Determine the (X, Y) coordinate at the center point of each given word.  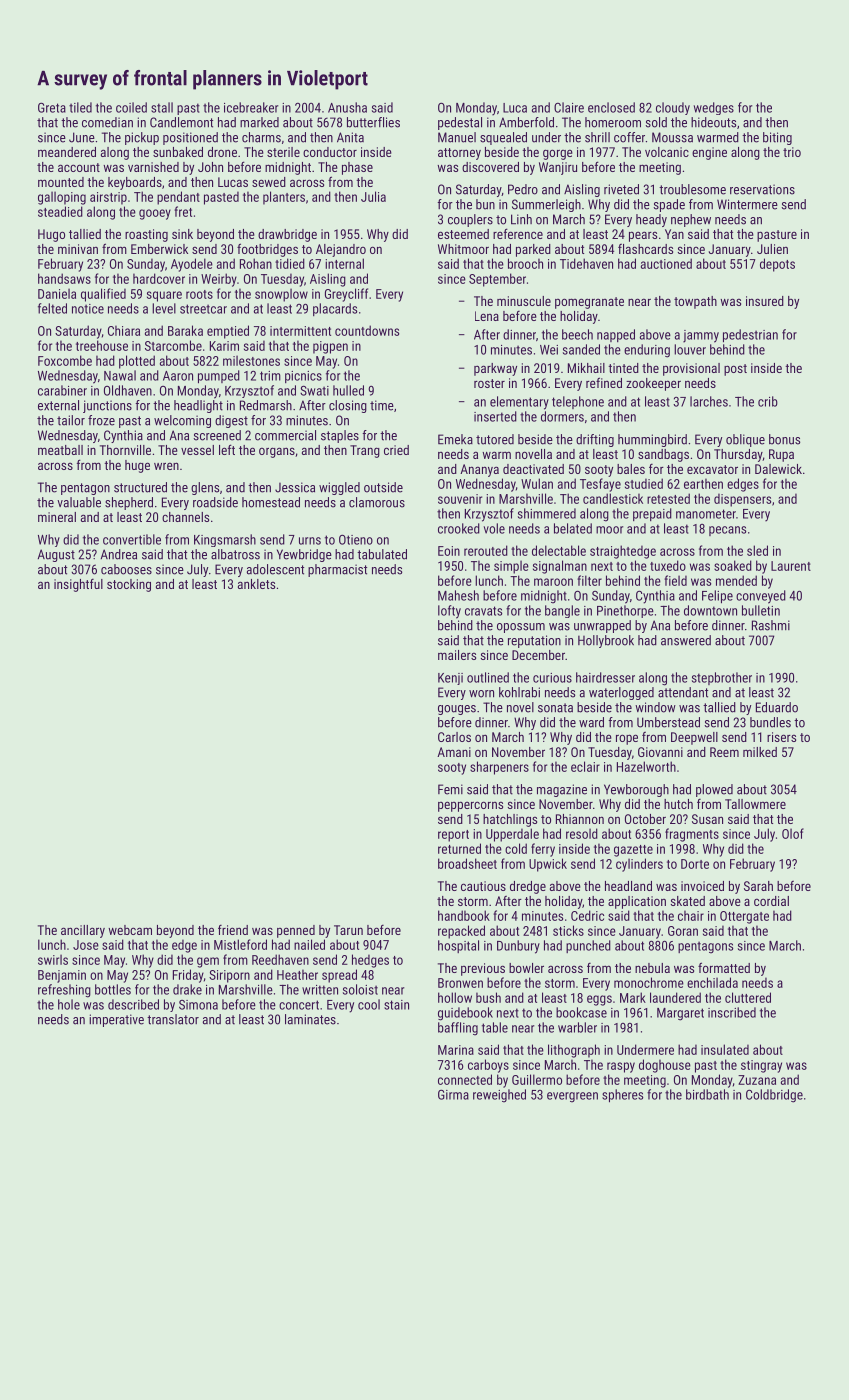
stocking (129, 585)
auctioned (666, 263)
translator (173, 1019)
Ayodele (192, 265)
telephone (578, 402)
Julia (373, 196)
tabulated (382, 554)
